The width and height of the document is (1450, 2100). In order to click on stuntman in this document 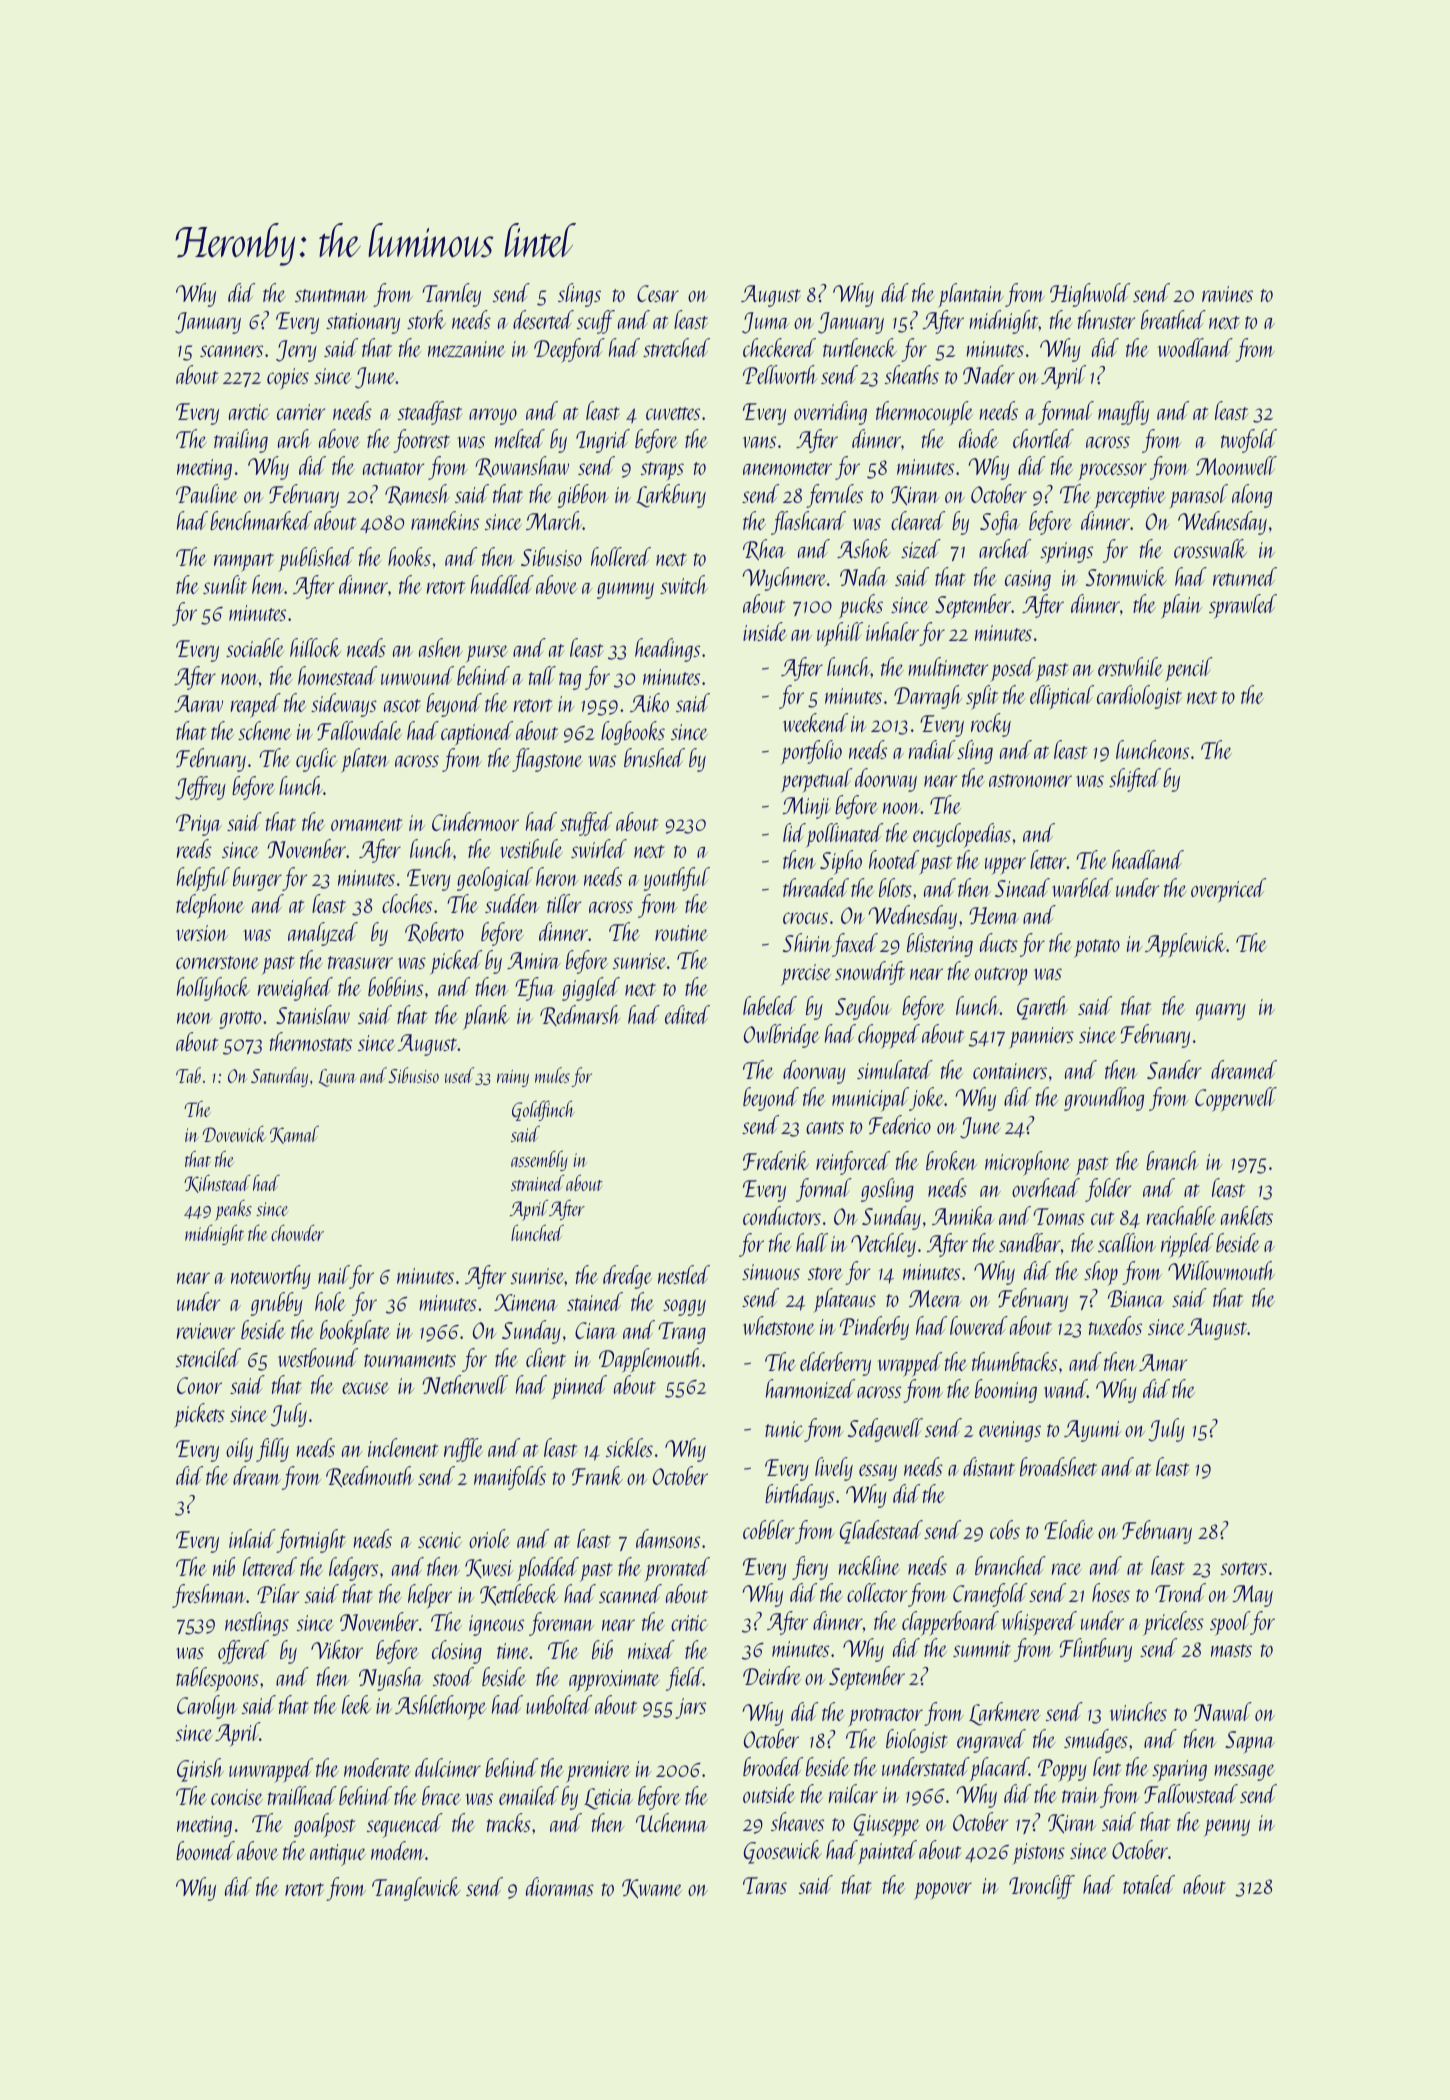, I will do `click(331, 295)`.
